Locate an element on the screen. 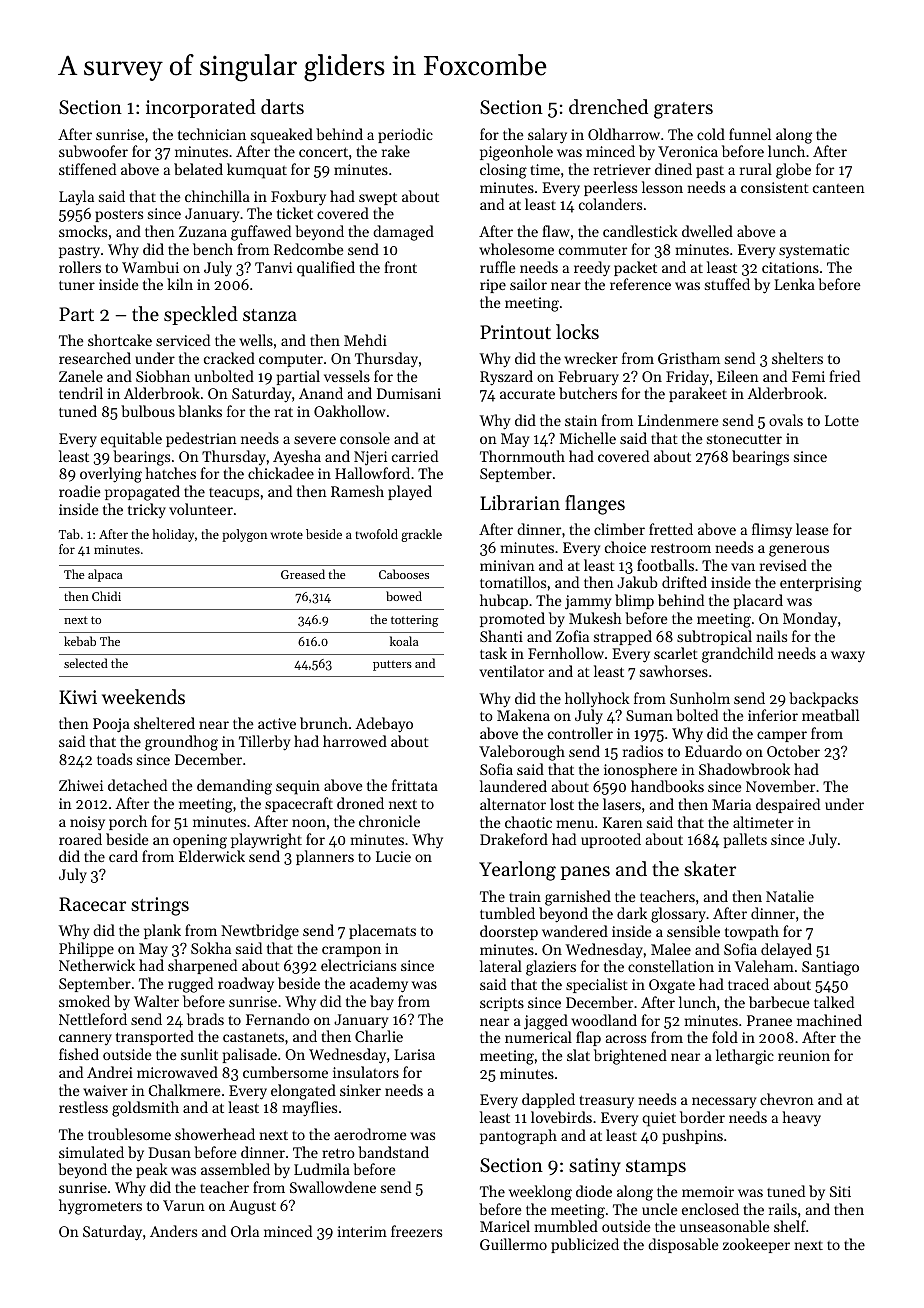  flanges is located at coordinates (595, 505).
